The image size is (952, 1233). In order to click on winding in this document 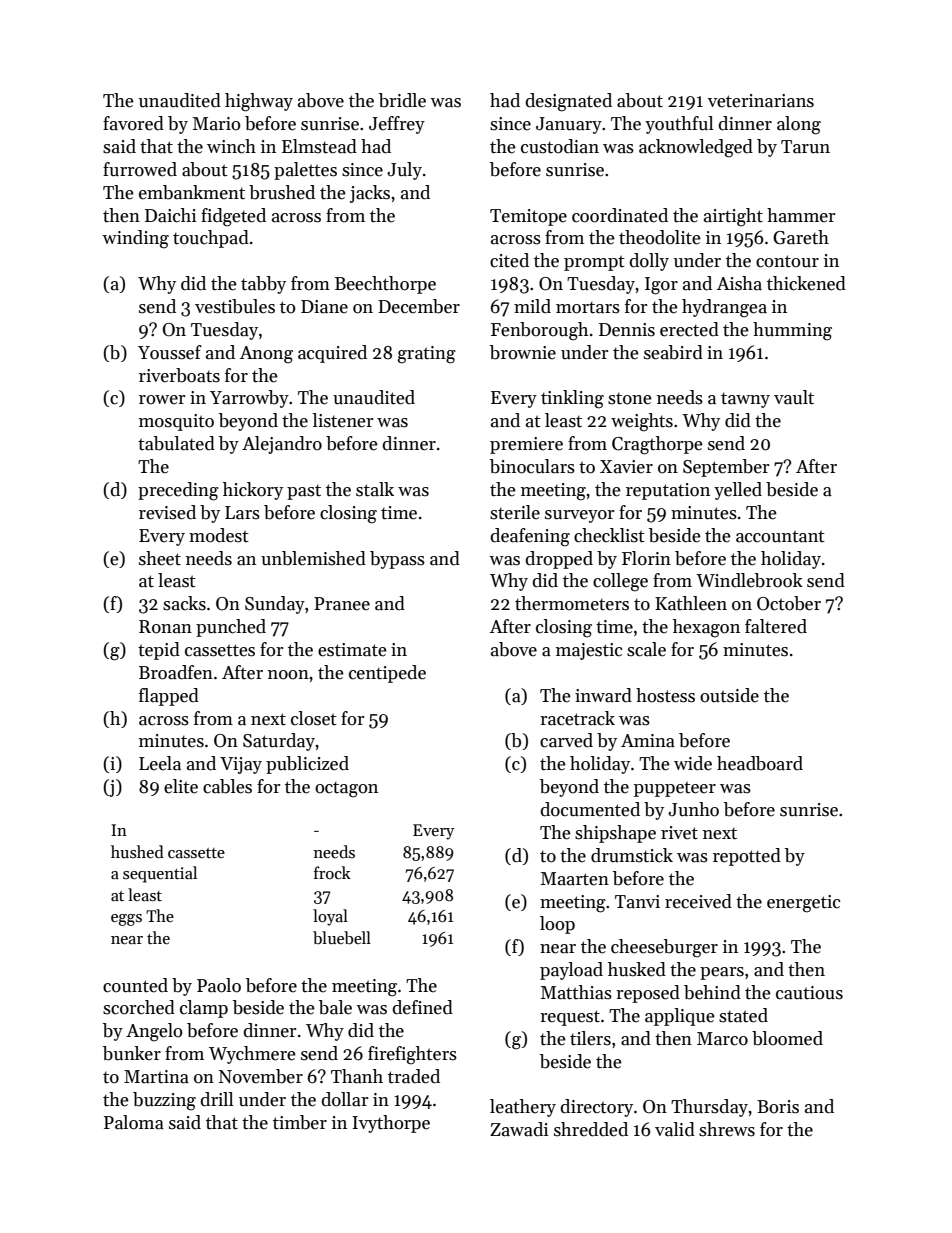, I will do `click(135, 239)`.
